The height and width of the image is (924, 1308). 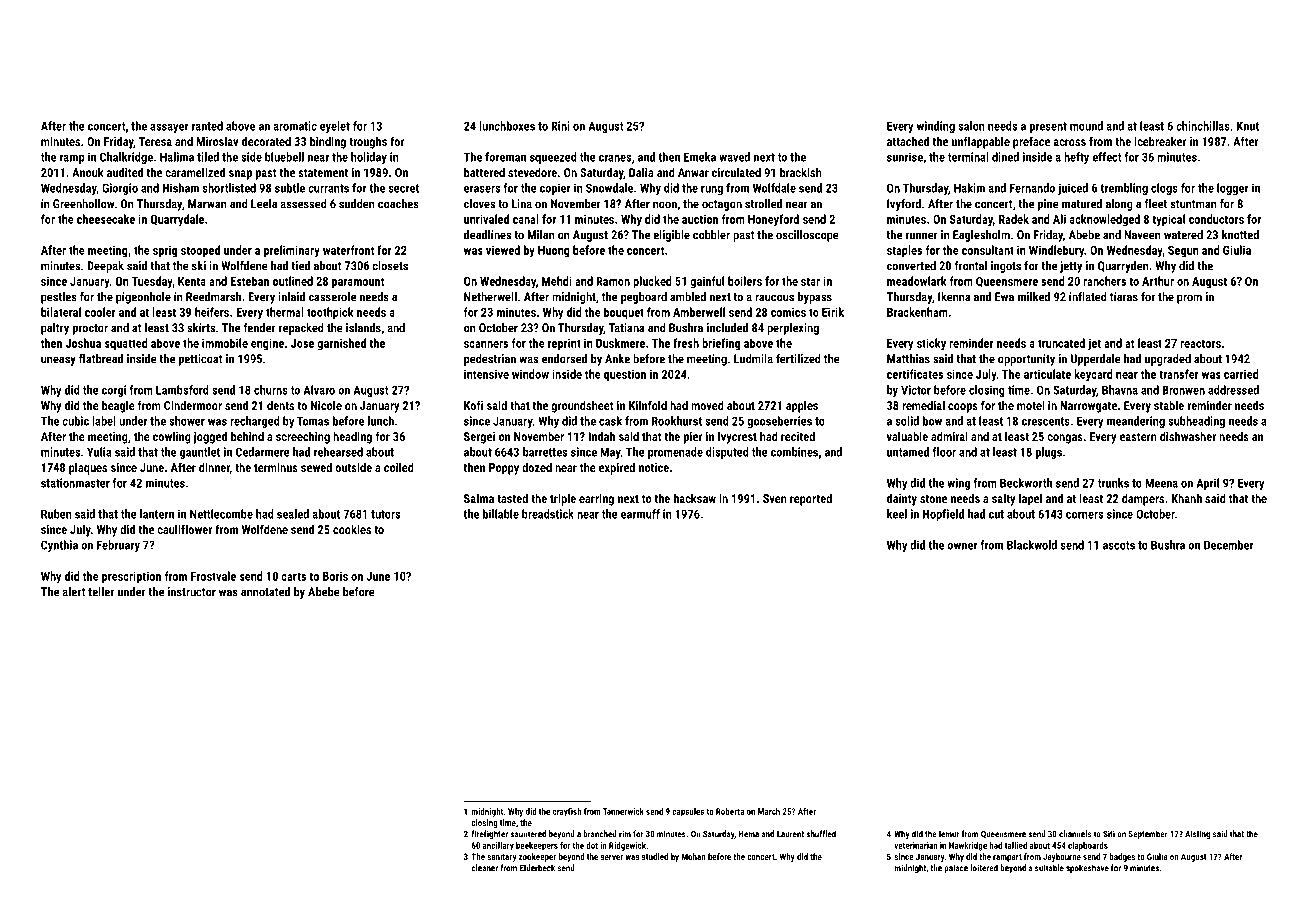 What do you see at coordinates (200, 251) in the image?
I see `stooped` at bounding box center [200, 251].
